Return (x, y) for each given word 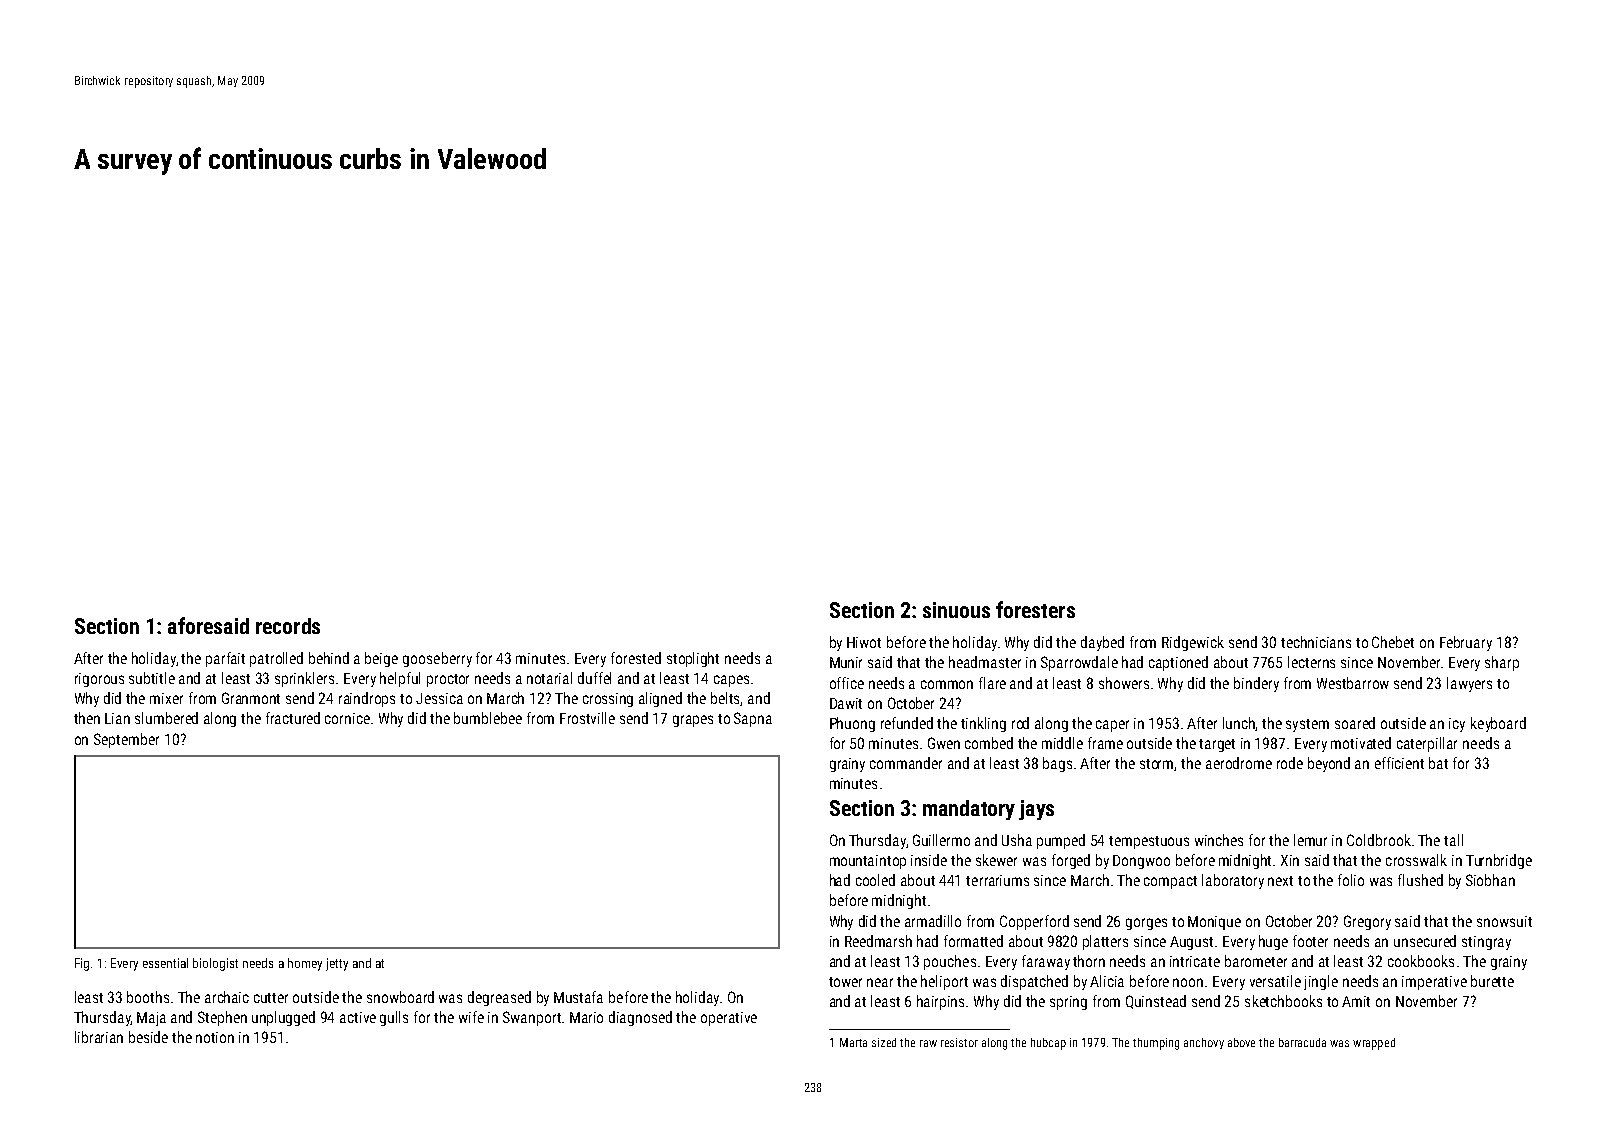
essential (165, 963)
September (126, 740)
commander (906, 763)
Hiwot (864, 642)
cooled (875, 880)
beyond (1329, 764)
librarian (99, 1037)
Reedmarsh (878, 941)
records (288, 626)
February (1466, 643)
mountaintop (868, 862)
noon (1188, 982)
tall (1453, 840)
